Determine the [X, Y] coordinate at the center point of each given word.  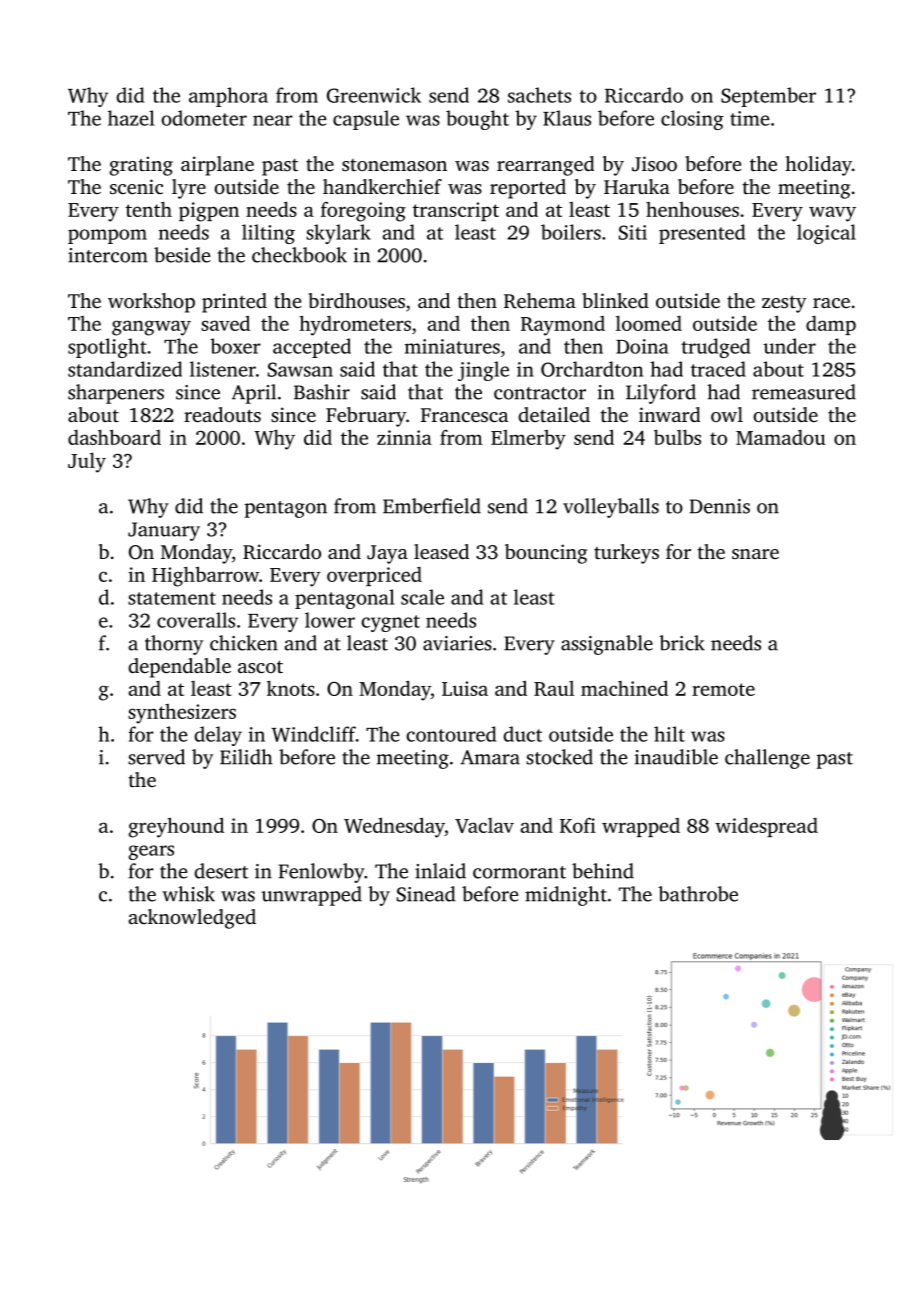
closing [692, 120]
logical [826, 234]
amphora [228, 97]
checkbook [299, 255]
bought [477, 120]
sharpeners [116, 394]
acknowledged [192, 919]
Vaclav [484, 825]
